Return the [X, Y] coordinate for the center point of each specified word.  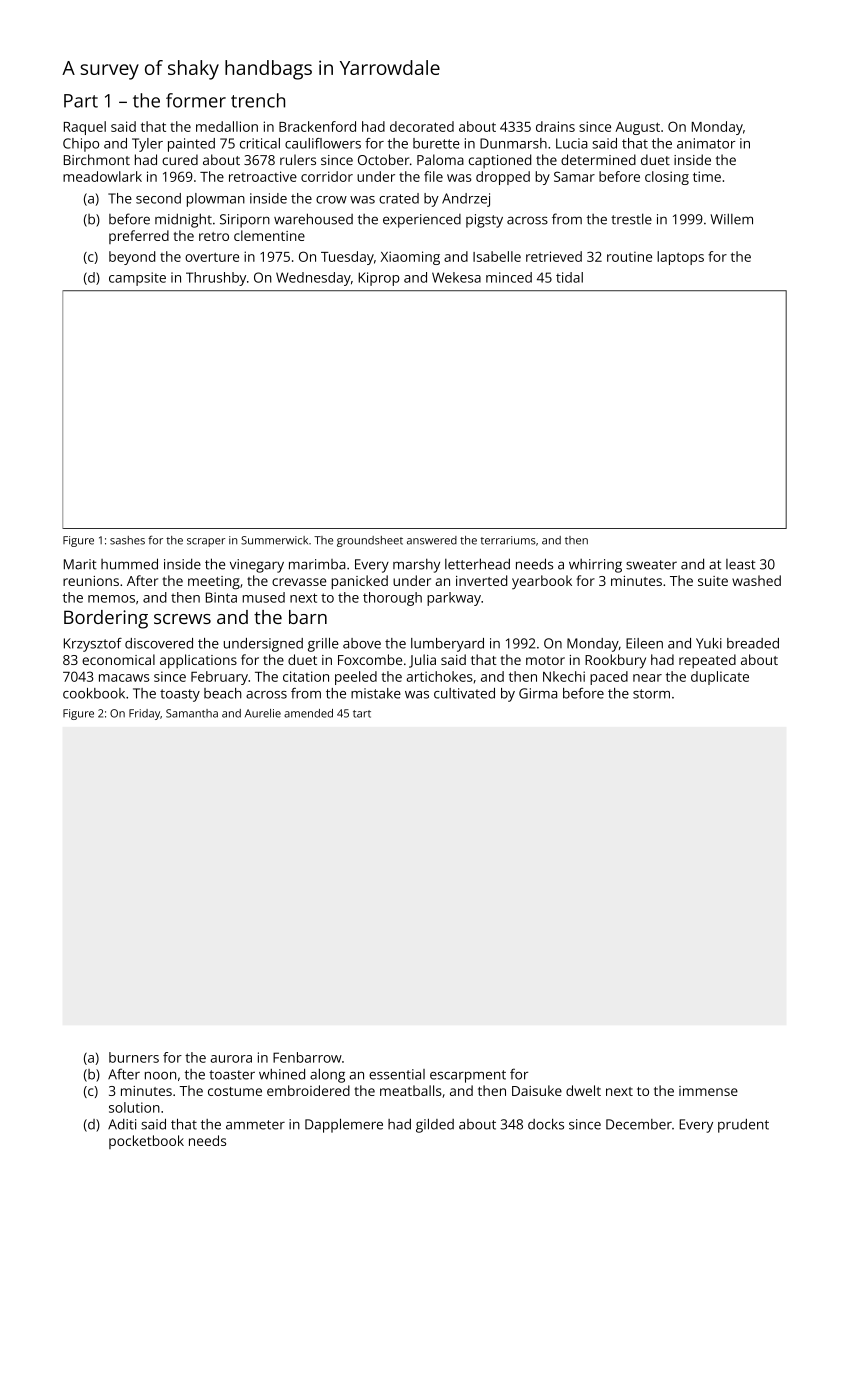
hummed [129, 564]
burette [436, 143]
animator [706, 143]
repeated [707, 661]
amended [308, 713]
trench [258, 100]
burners [134, 1057]
